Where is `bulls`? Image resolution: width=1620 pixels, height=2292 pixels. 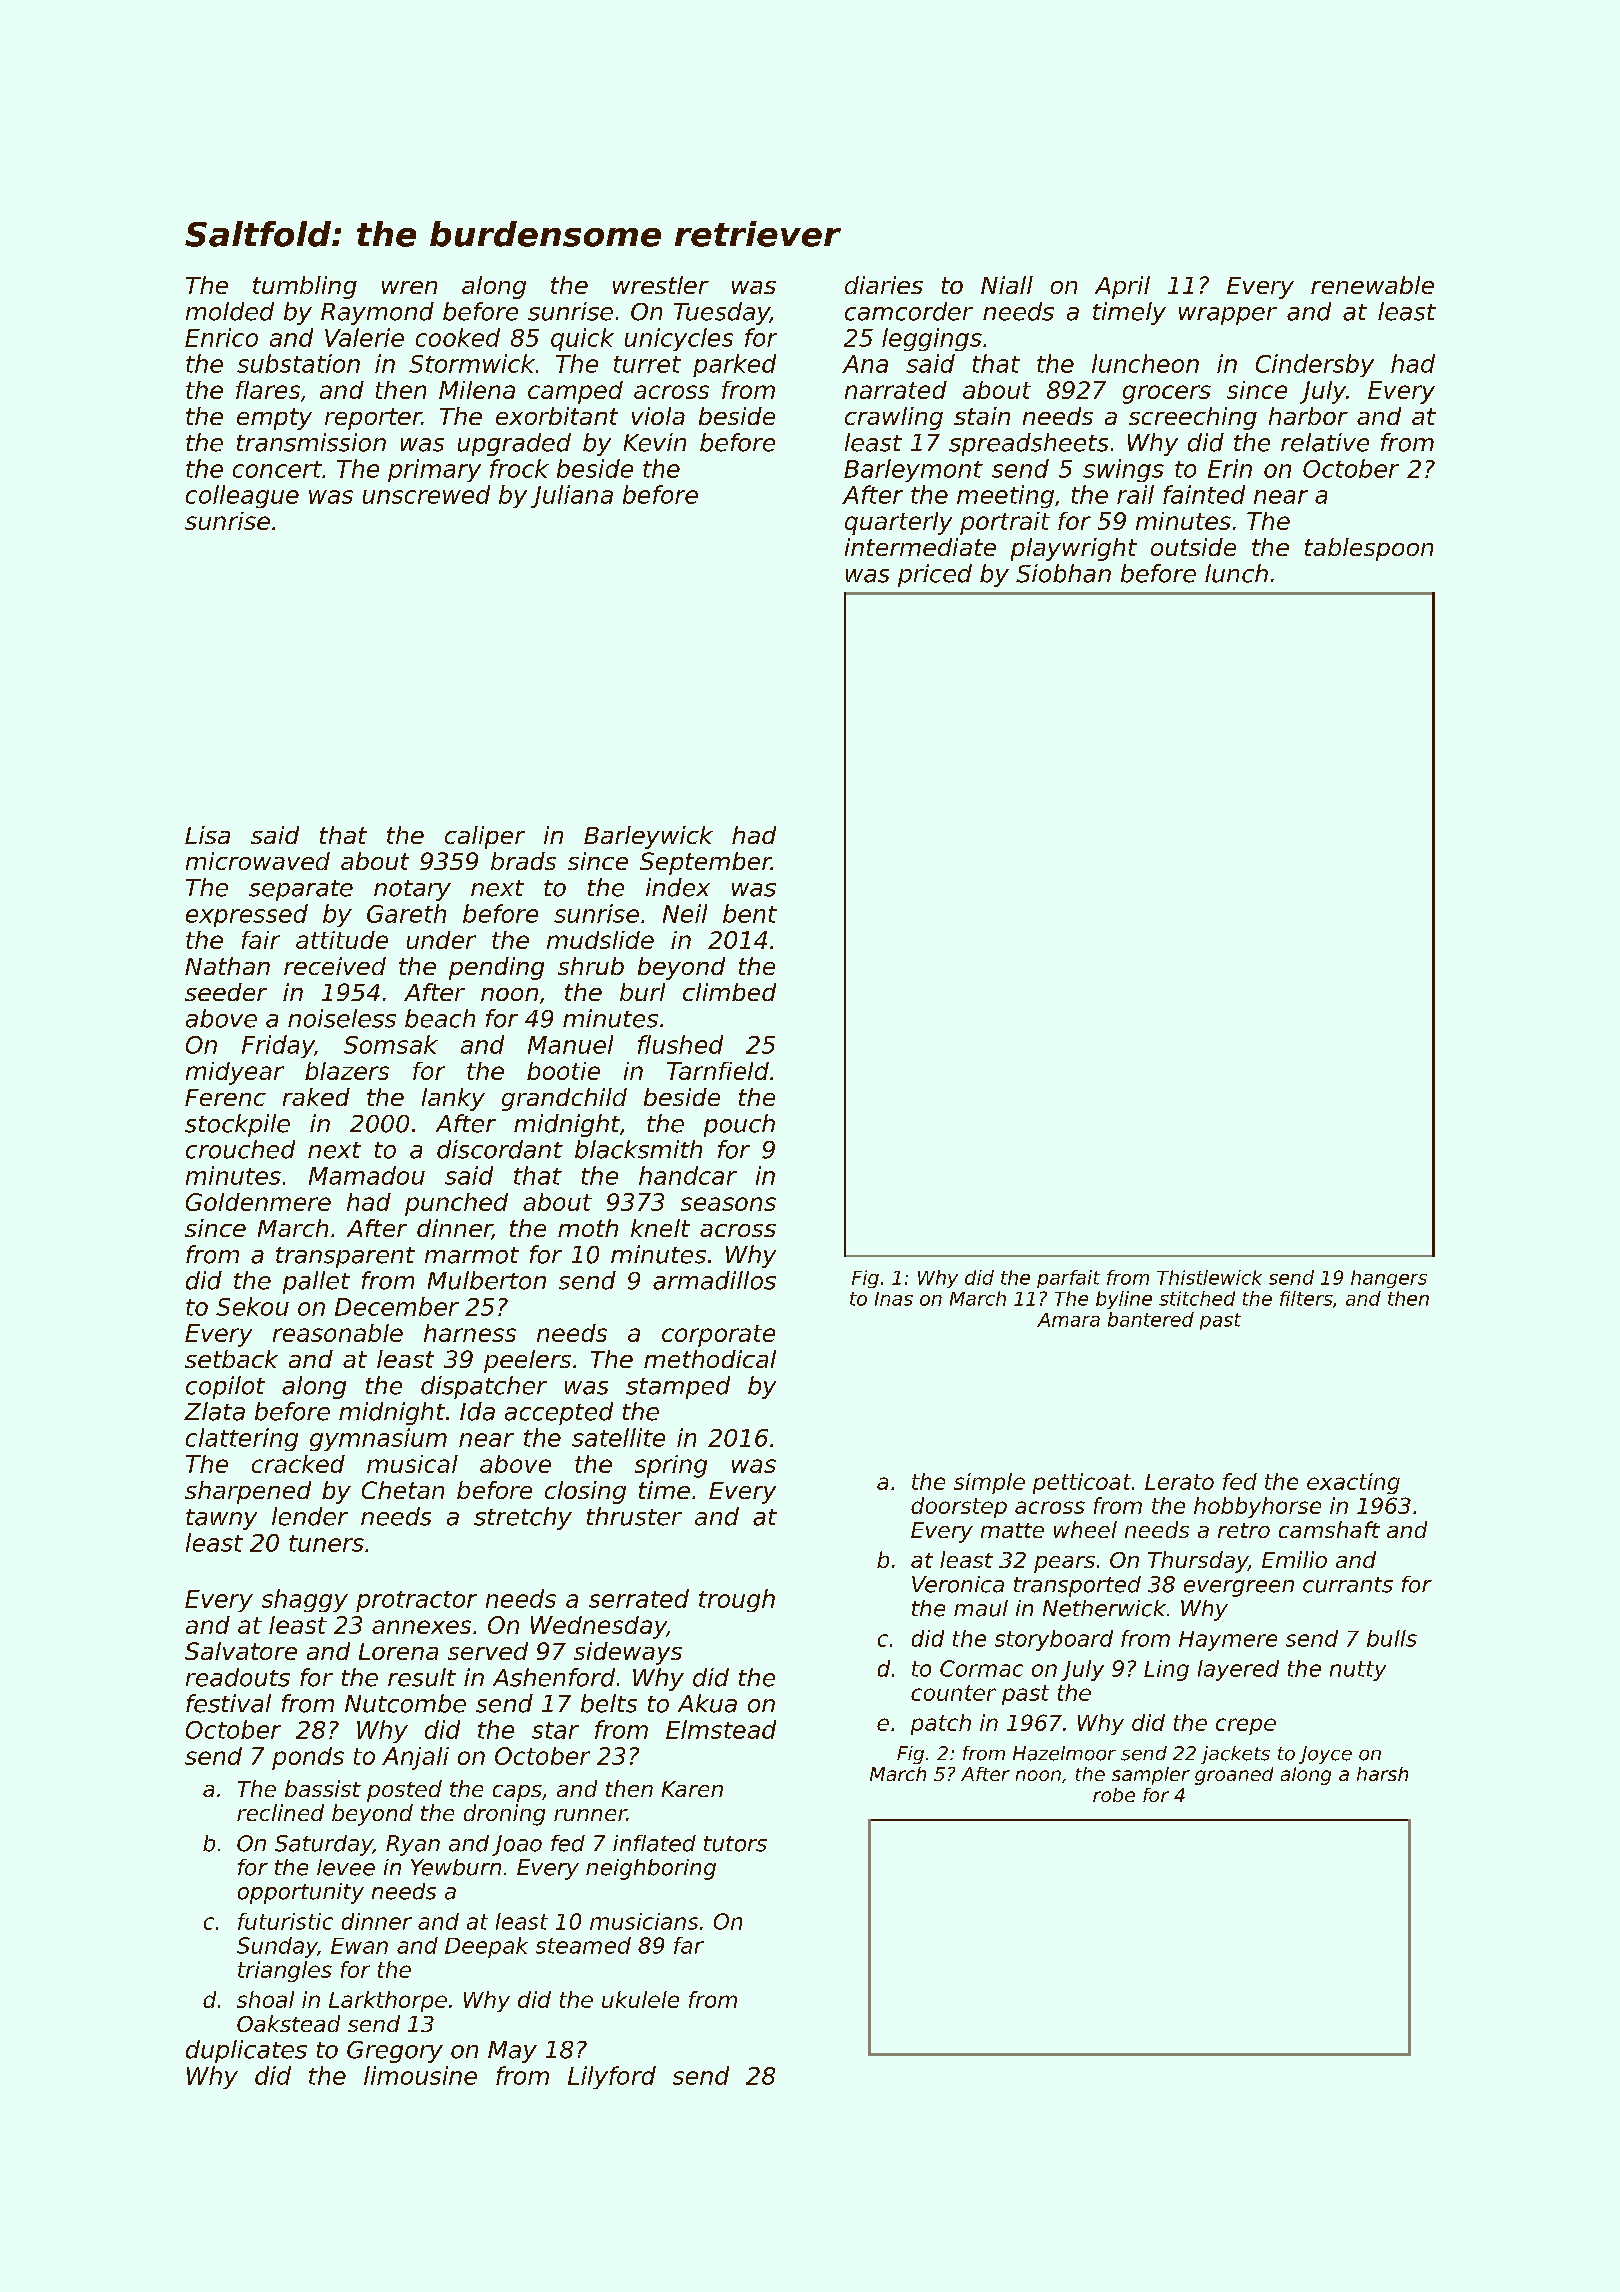 bulls is located at coordinates (1392, 1638).
